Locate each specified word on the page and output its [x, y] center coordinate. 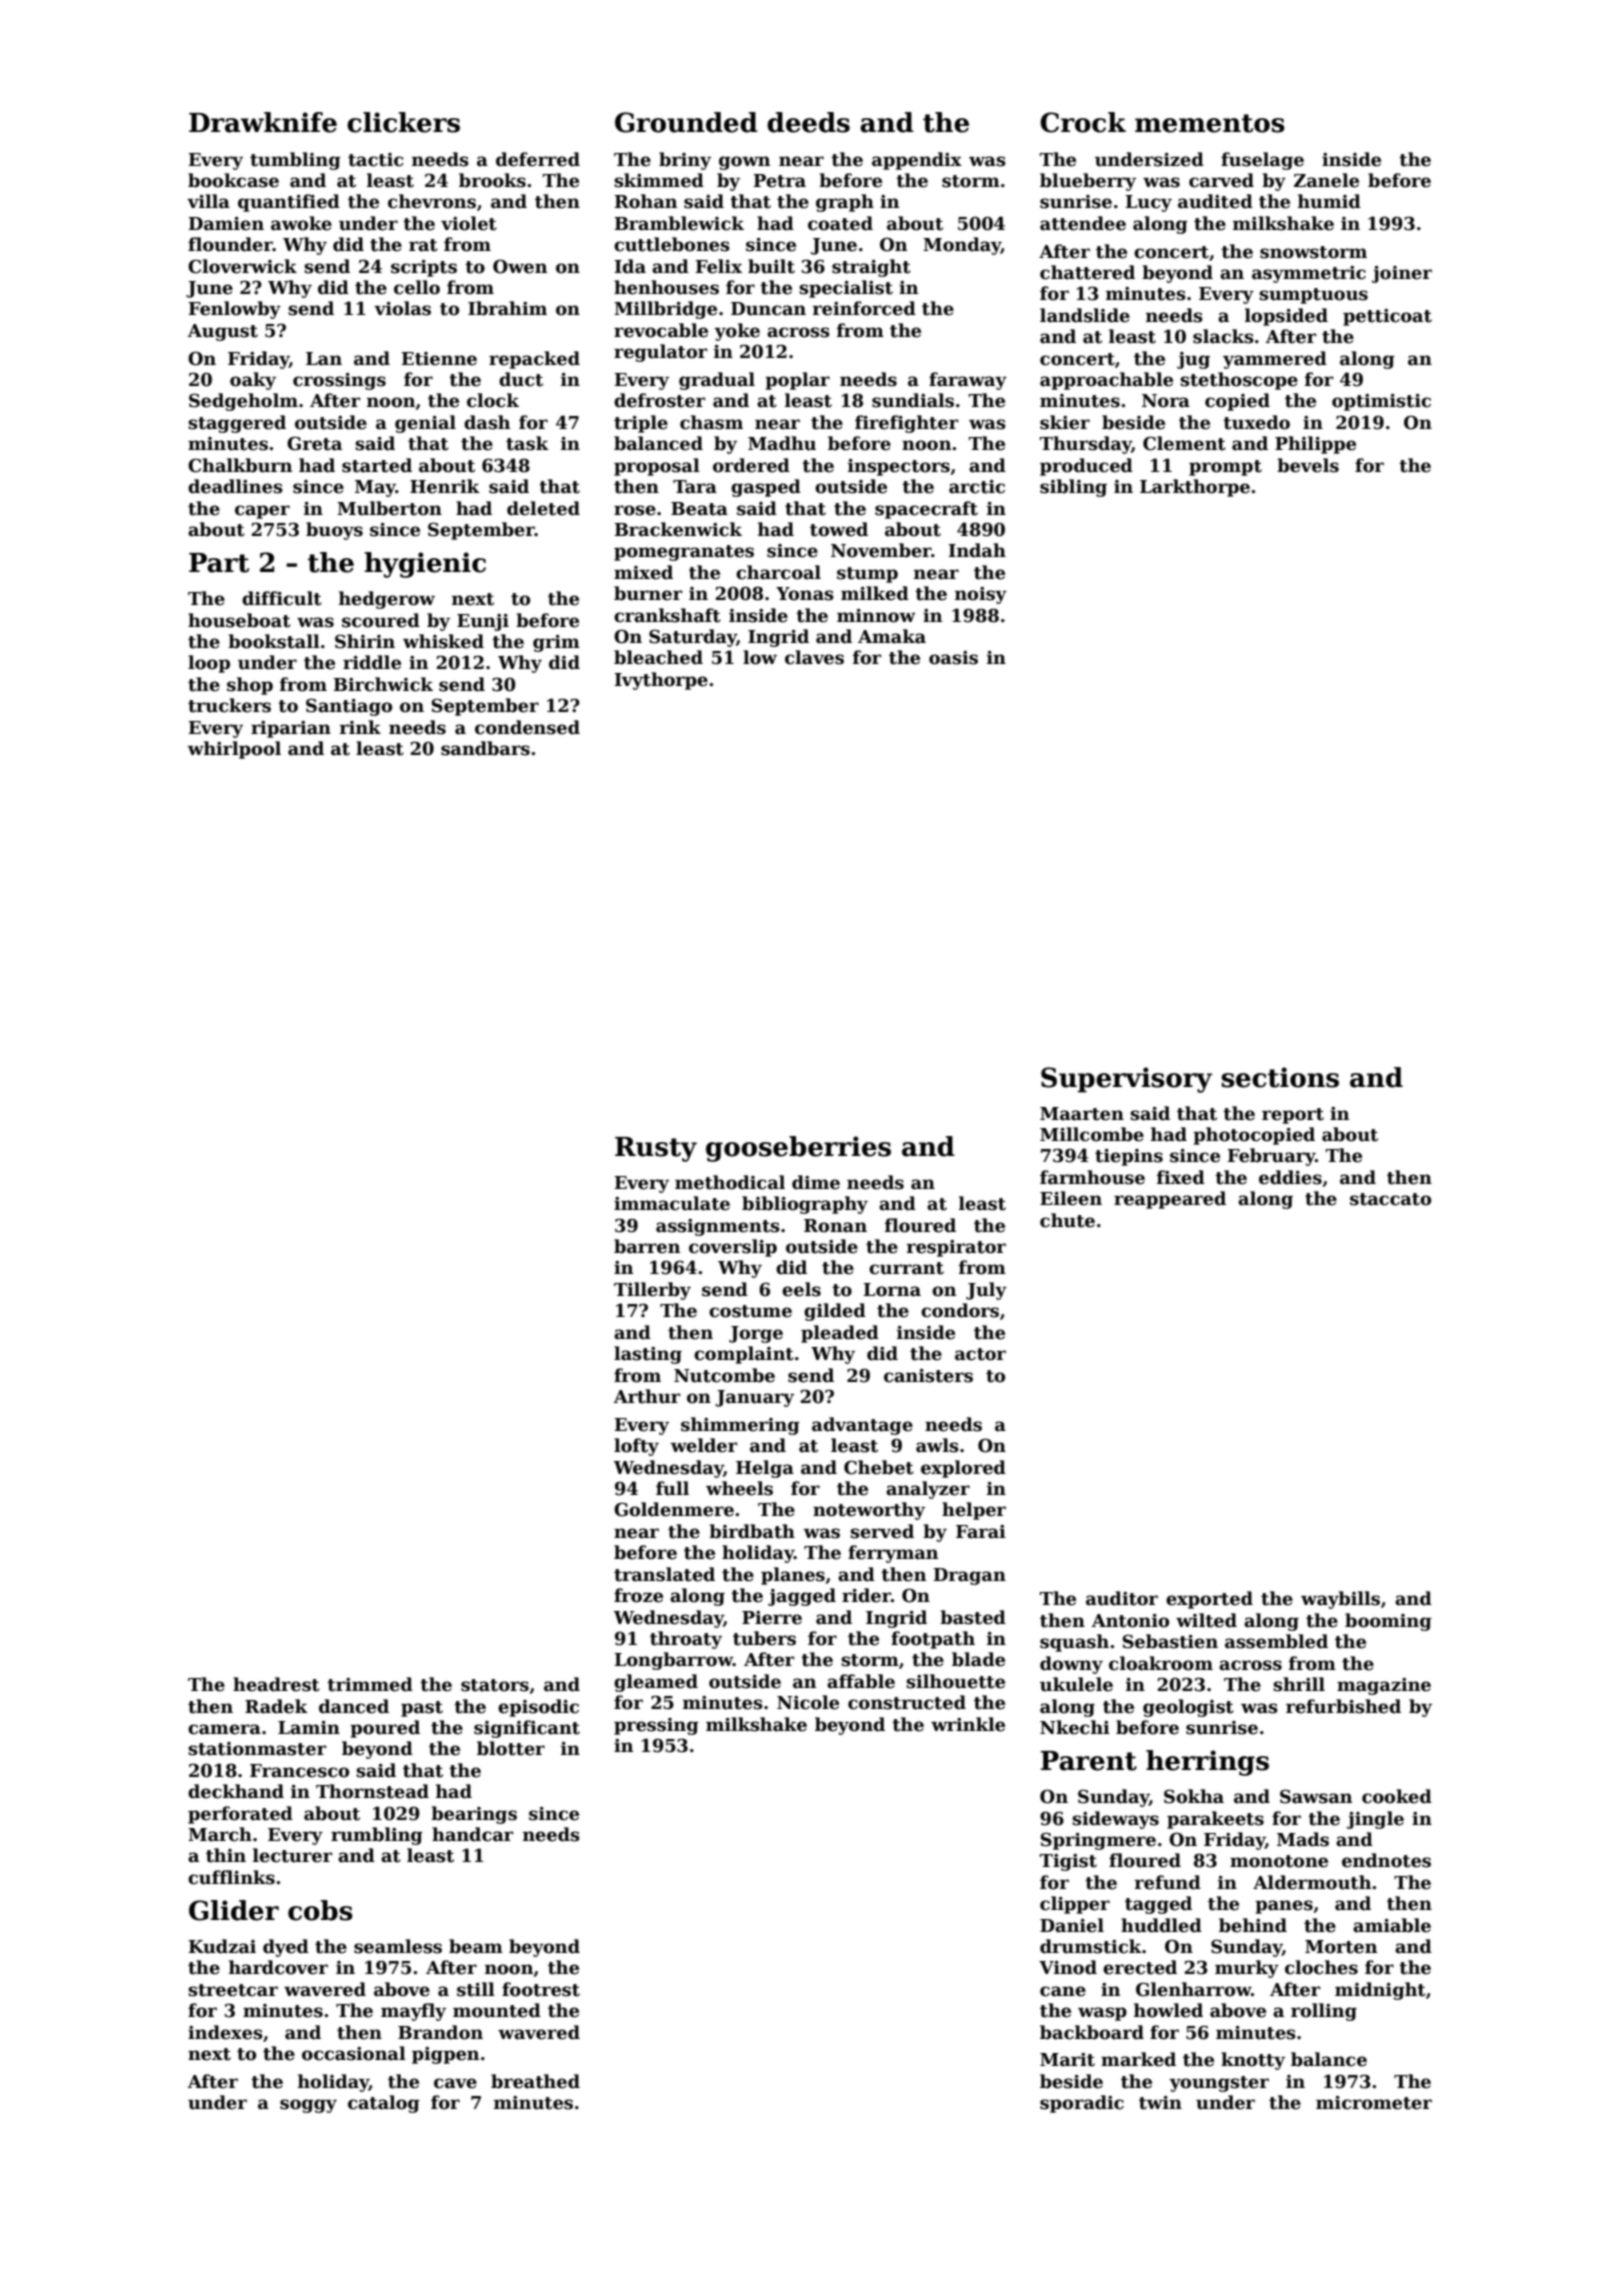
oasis [953, 658]
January [754, 1398]
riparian [291, 729]
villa [208, 201]
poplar [797, 381]
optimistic [1381, 402]
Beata [699, 509]
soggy [308, 2106]
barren [647, 1246]
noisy [981, 595]
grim [556, 643]
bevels [1308, 465]
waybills [1340, 1600]
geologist [1188, 1708]
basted [973, 1617]
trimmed [370, 1684]
